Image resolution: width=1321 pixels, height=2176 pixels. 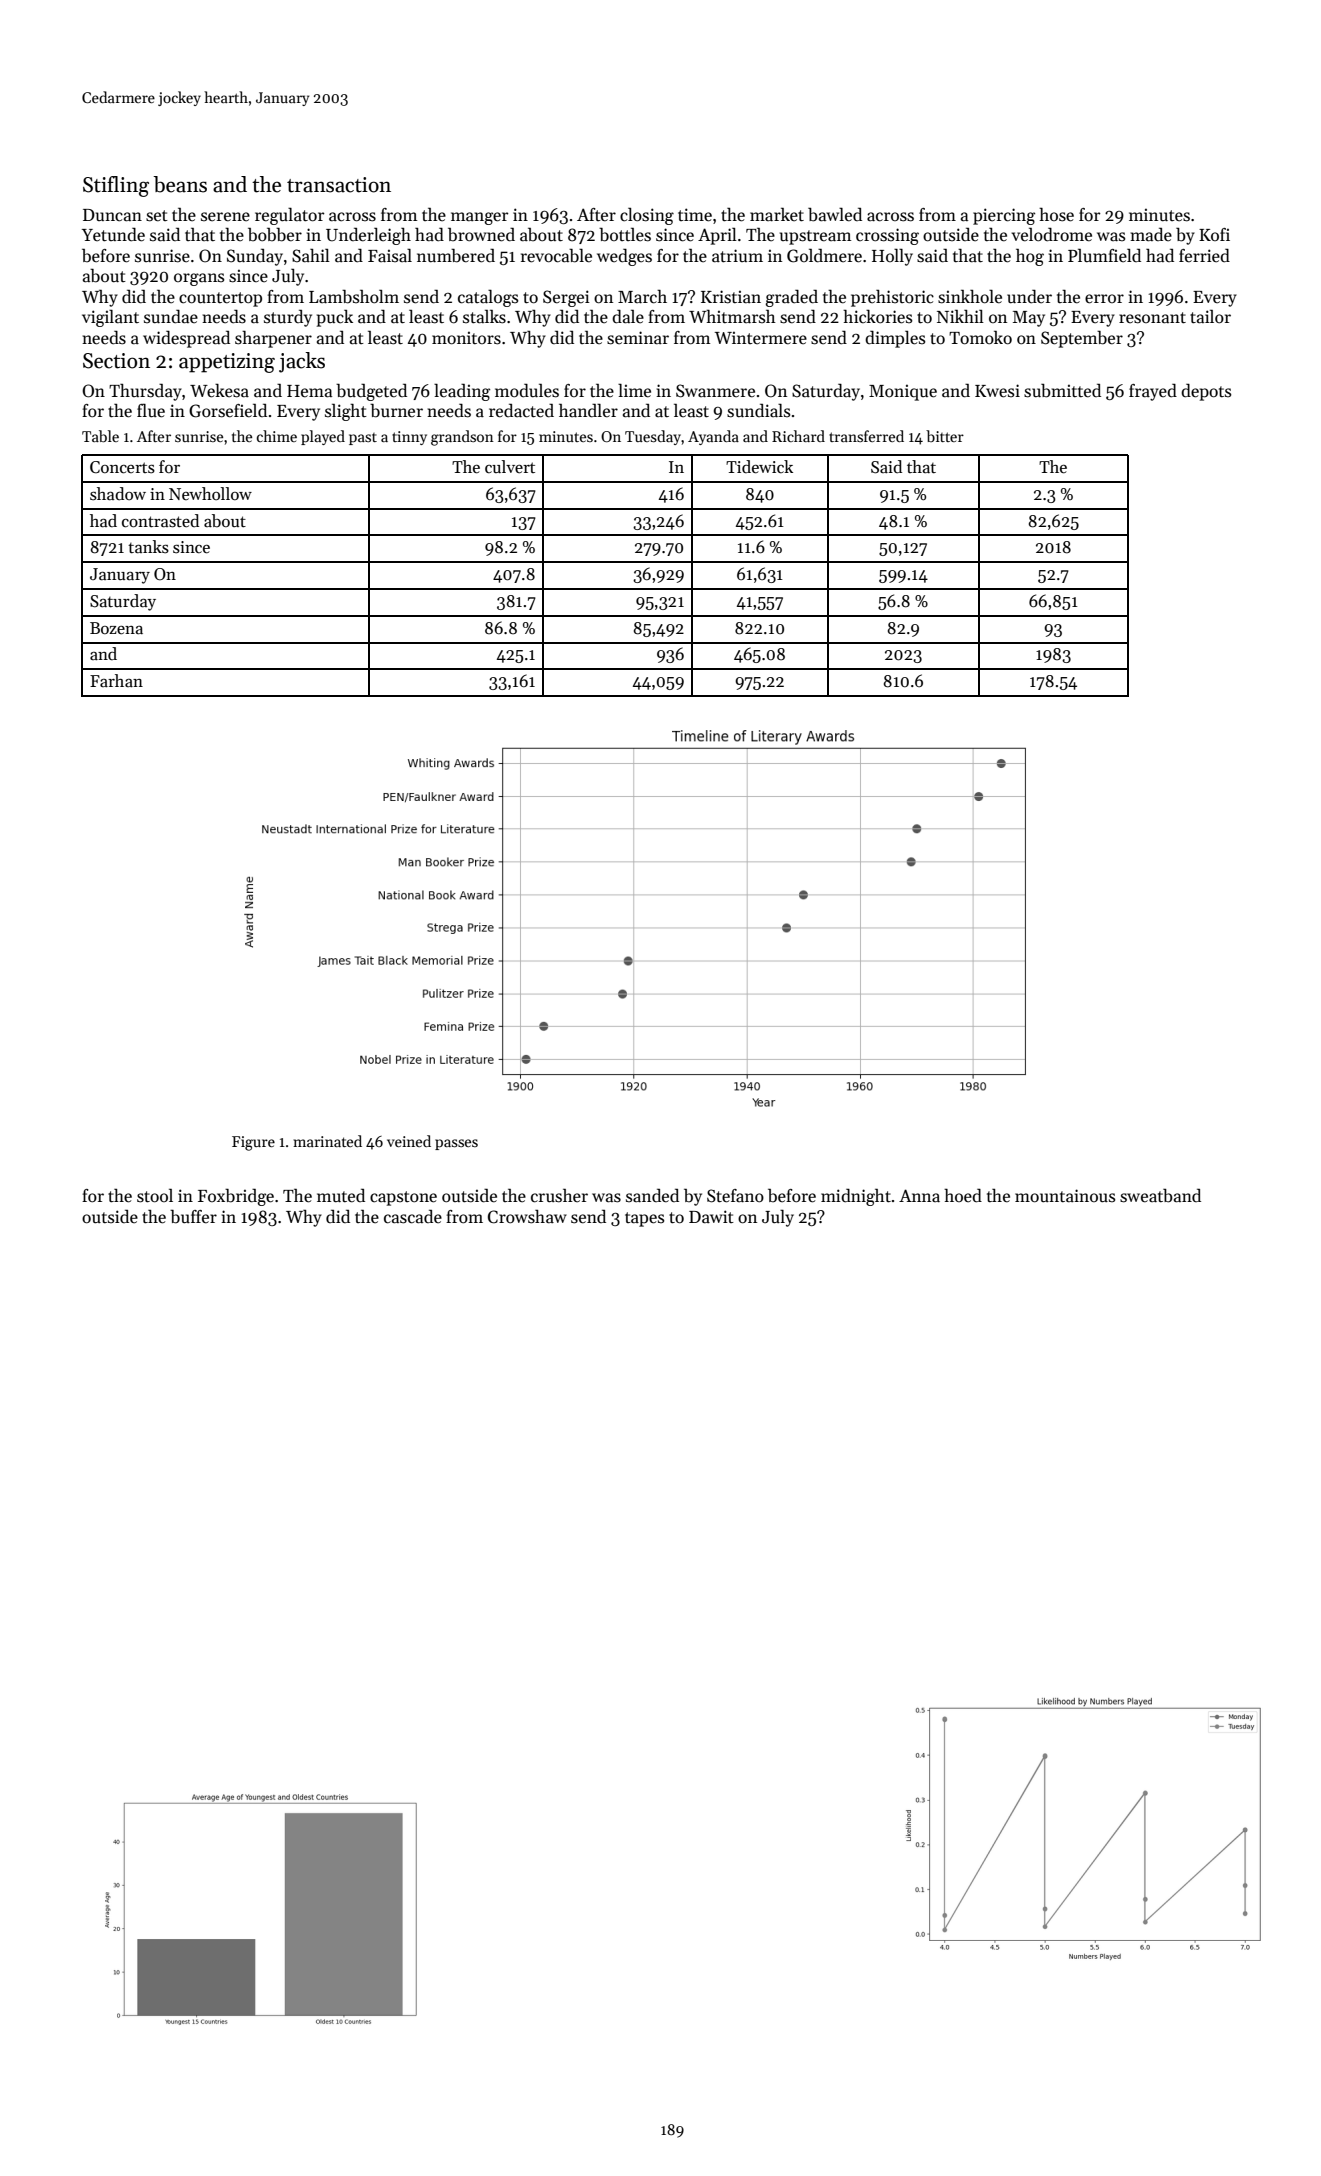 I want to click on marinated, so click(x=327, y=1141).
